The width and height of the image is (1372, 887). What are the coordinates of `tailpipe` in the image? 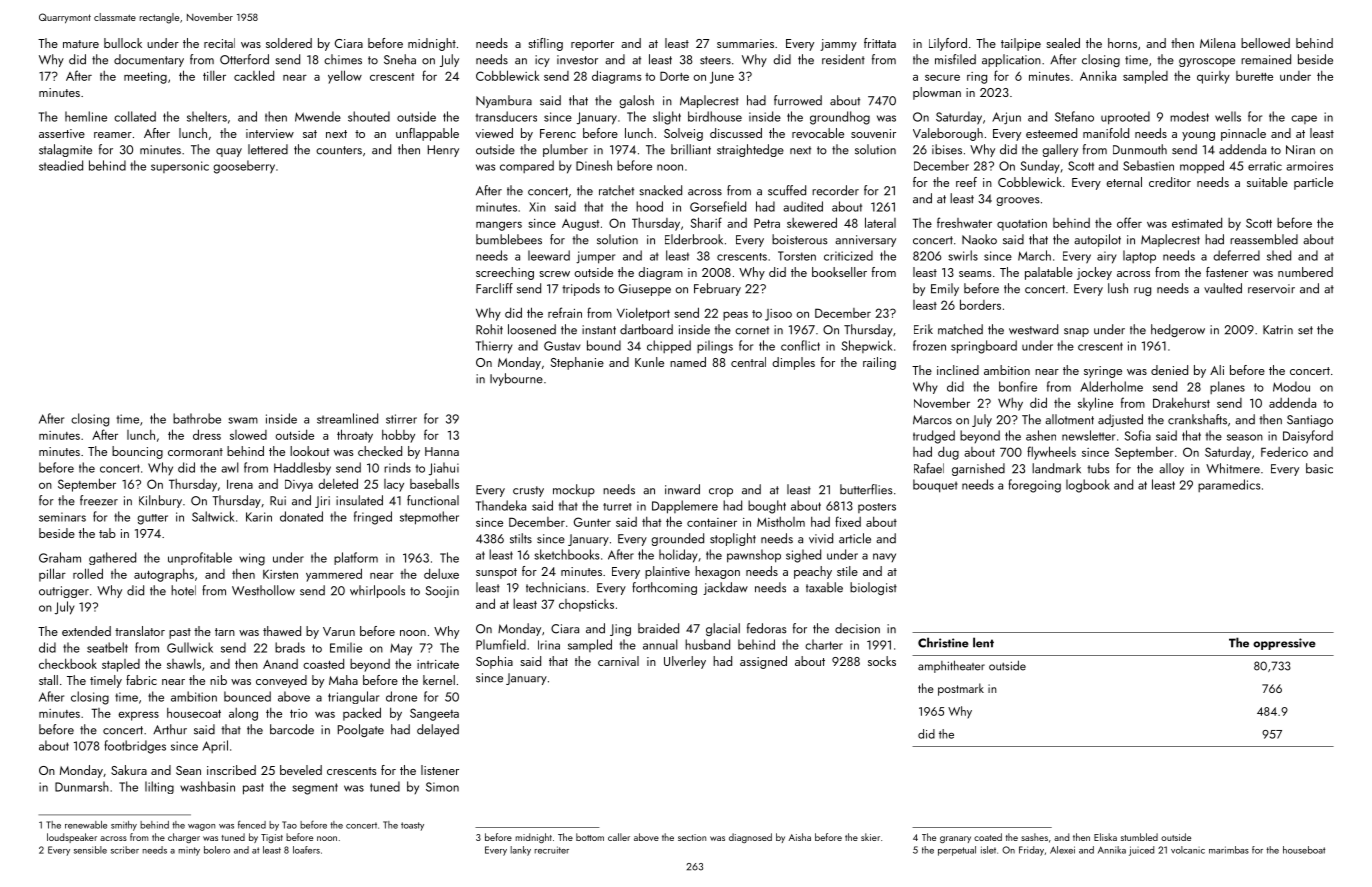 It's located at (1021, 44).
